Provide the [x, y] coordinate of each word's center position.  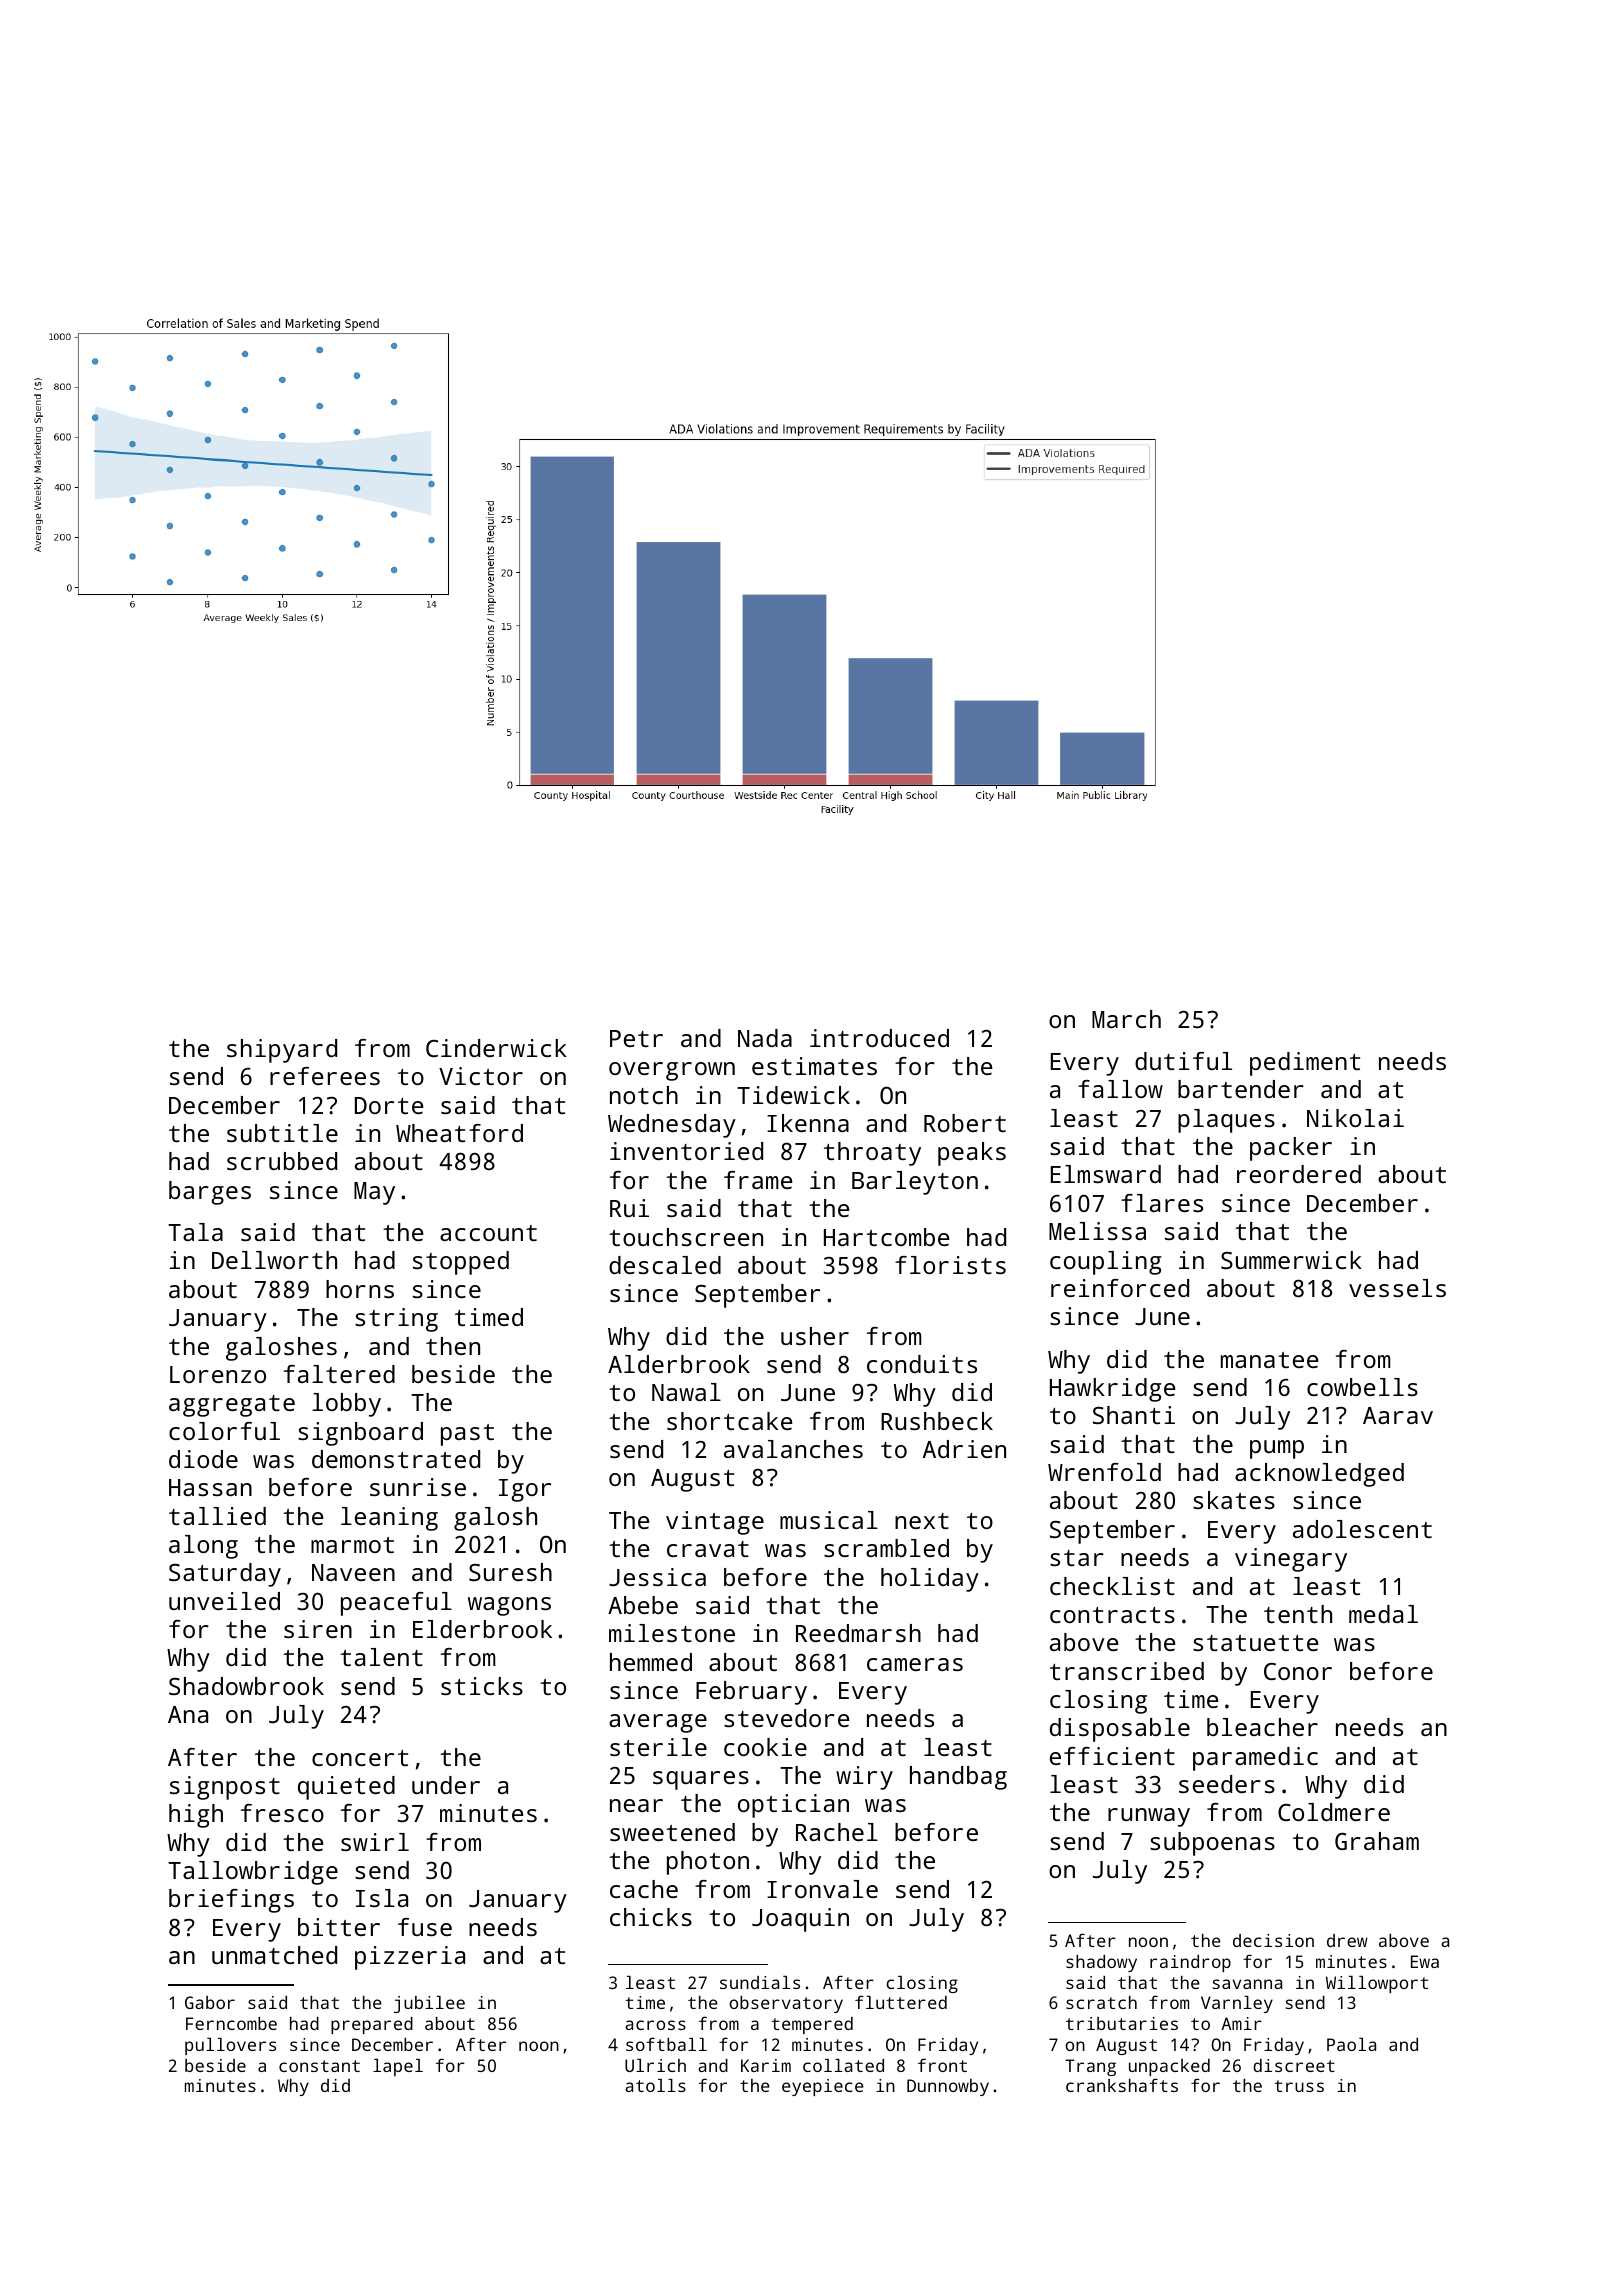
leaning [389, 1519]
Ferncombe [231, 2023]
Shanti [1134, 1415]
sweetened [672, 1832]
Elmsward [1106, 1174]
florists [950, 1265]
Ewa [1425, 1961]
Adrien [964, 1449]
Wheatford [459, 1133]
